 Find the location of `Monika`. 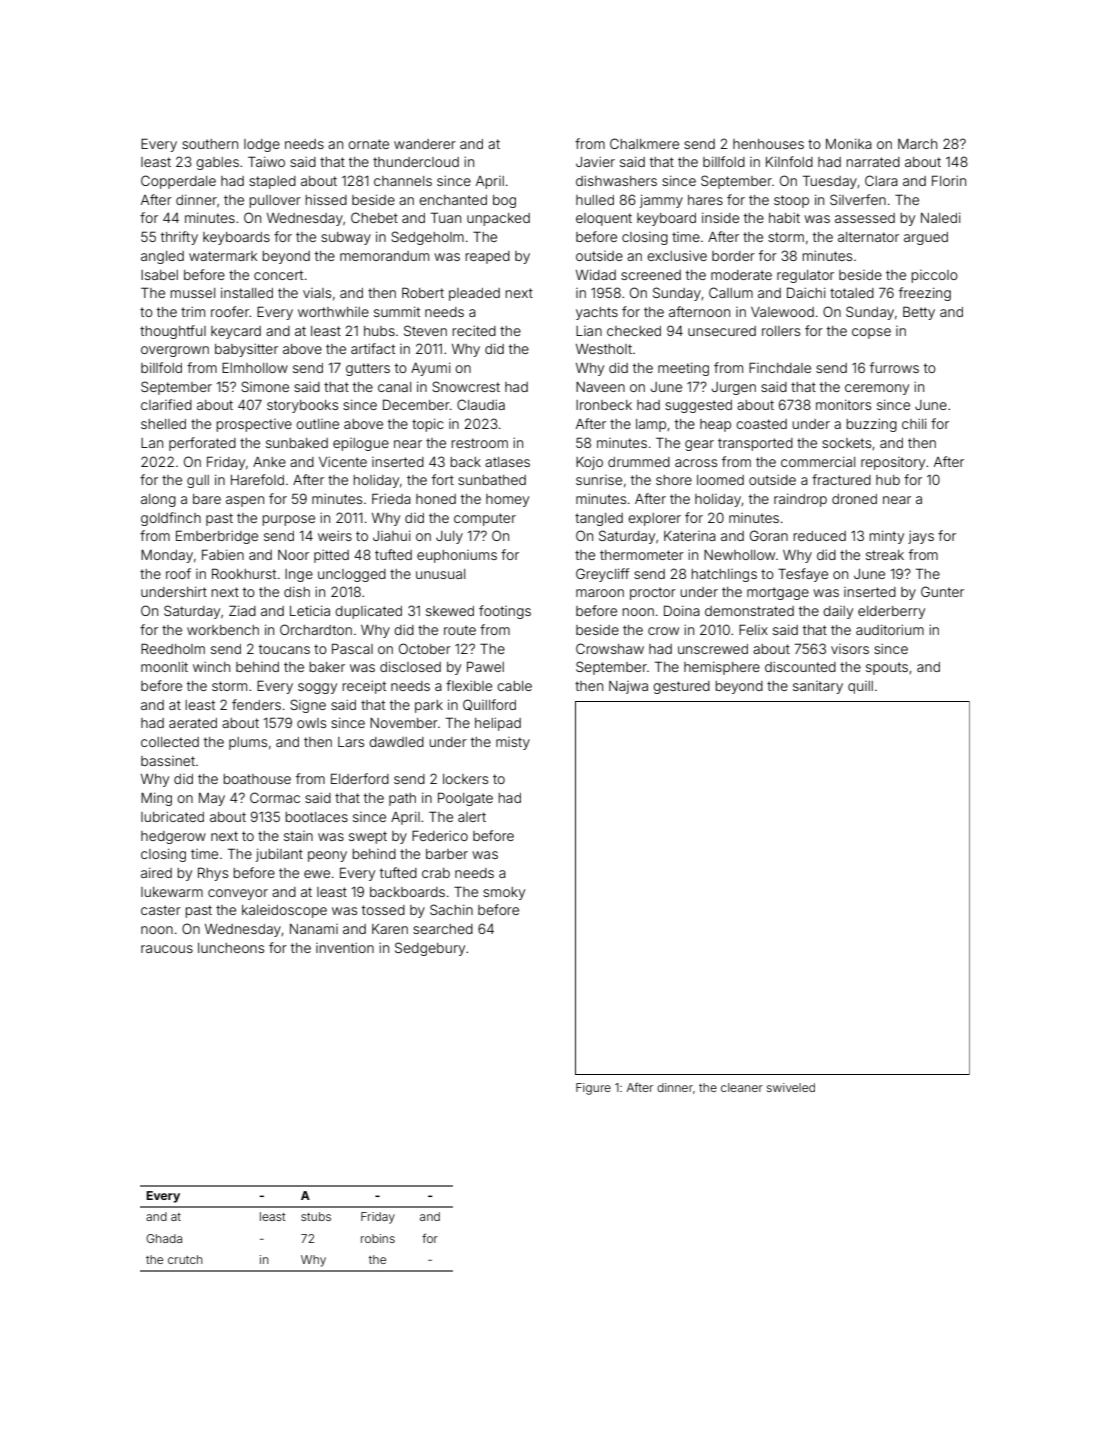

Monika is located at coordinates (849, 143).
